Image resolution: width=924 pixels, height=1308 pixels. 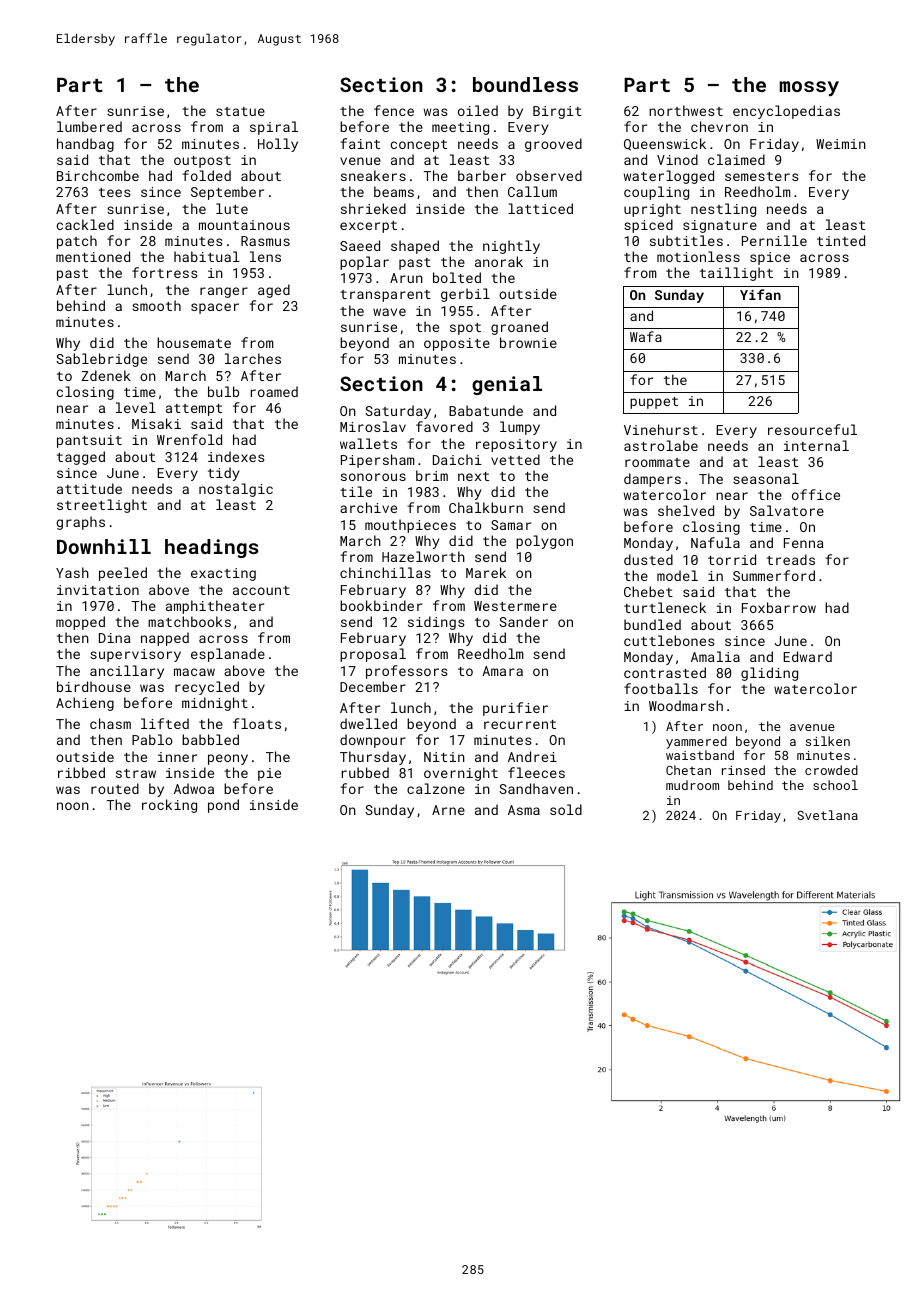 What do you see at coordinates (686, 110) in the page?
I see `northwest` at bounding box center [686, 110].
